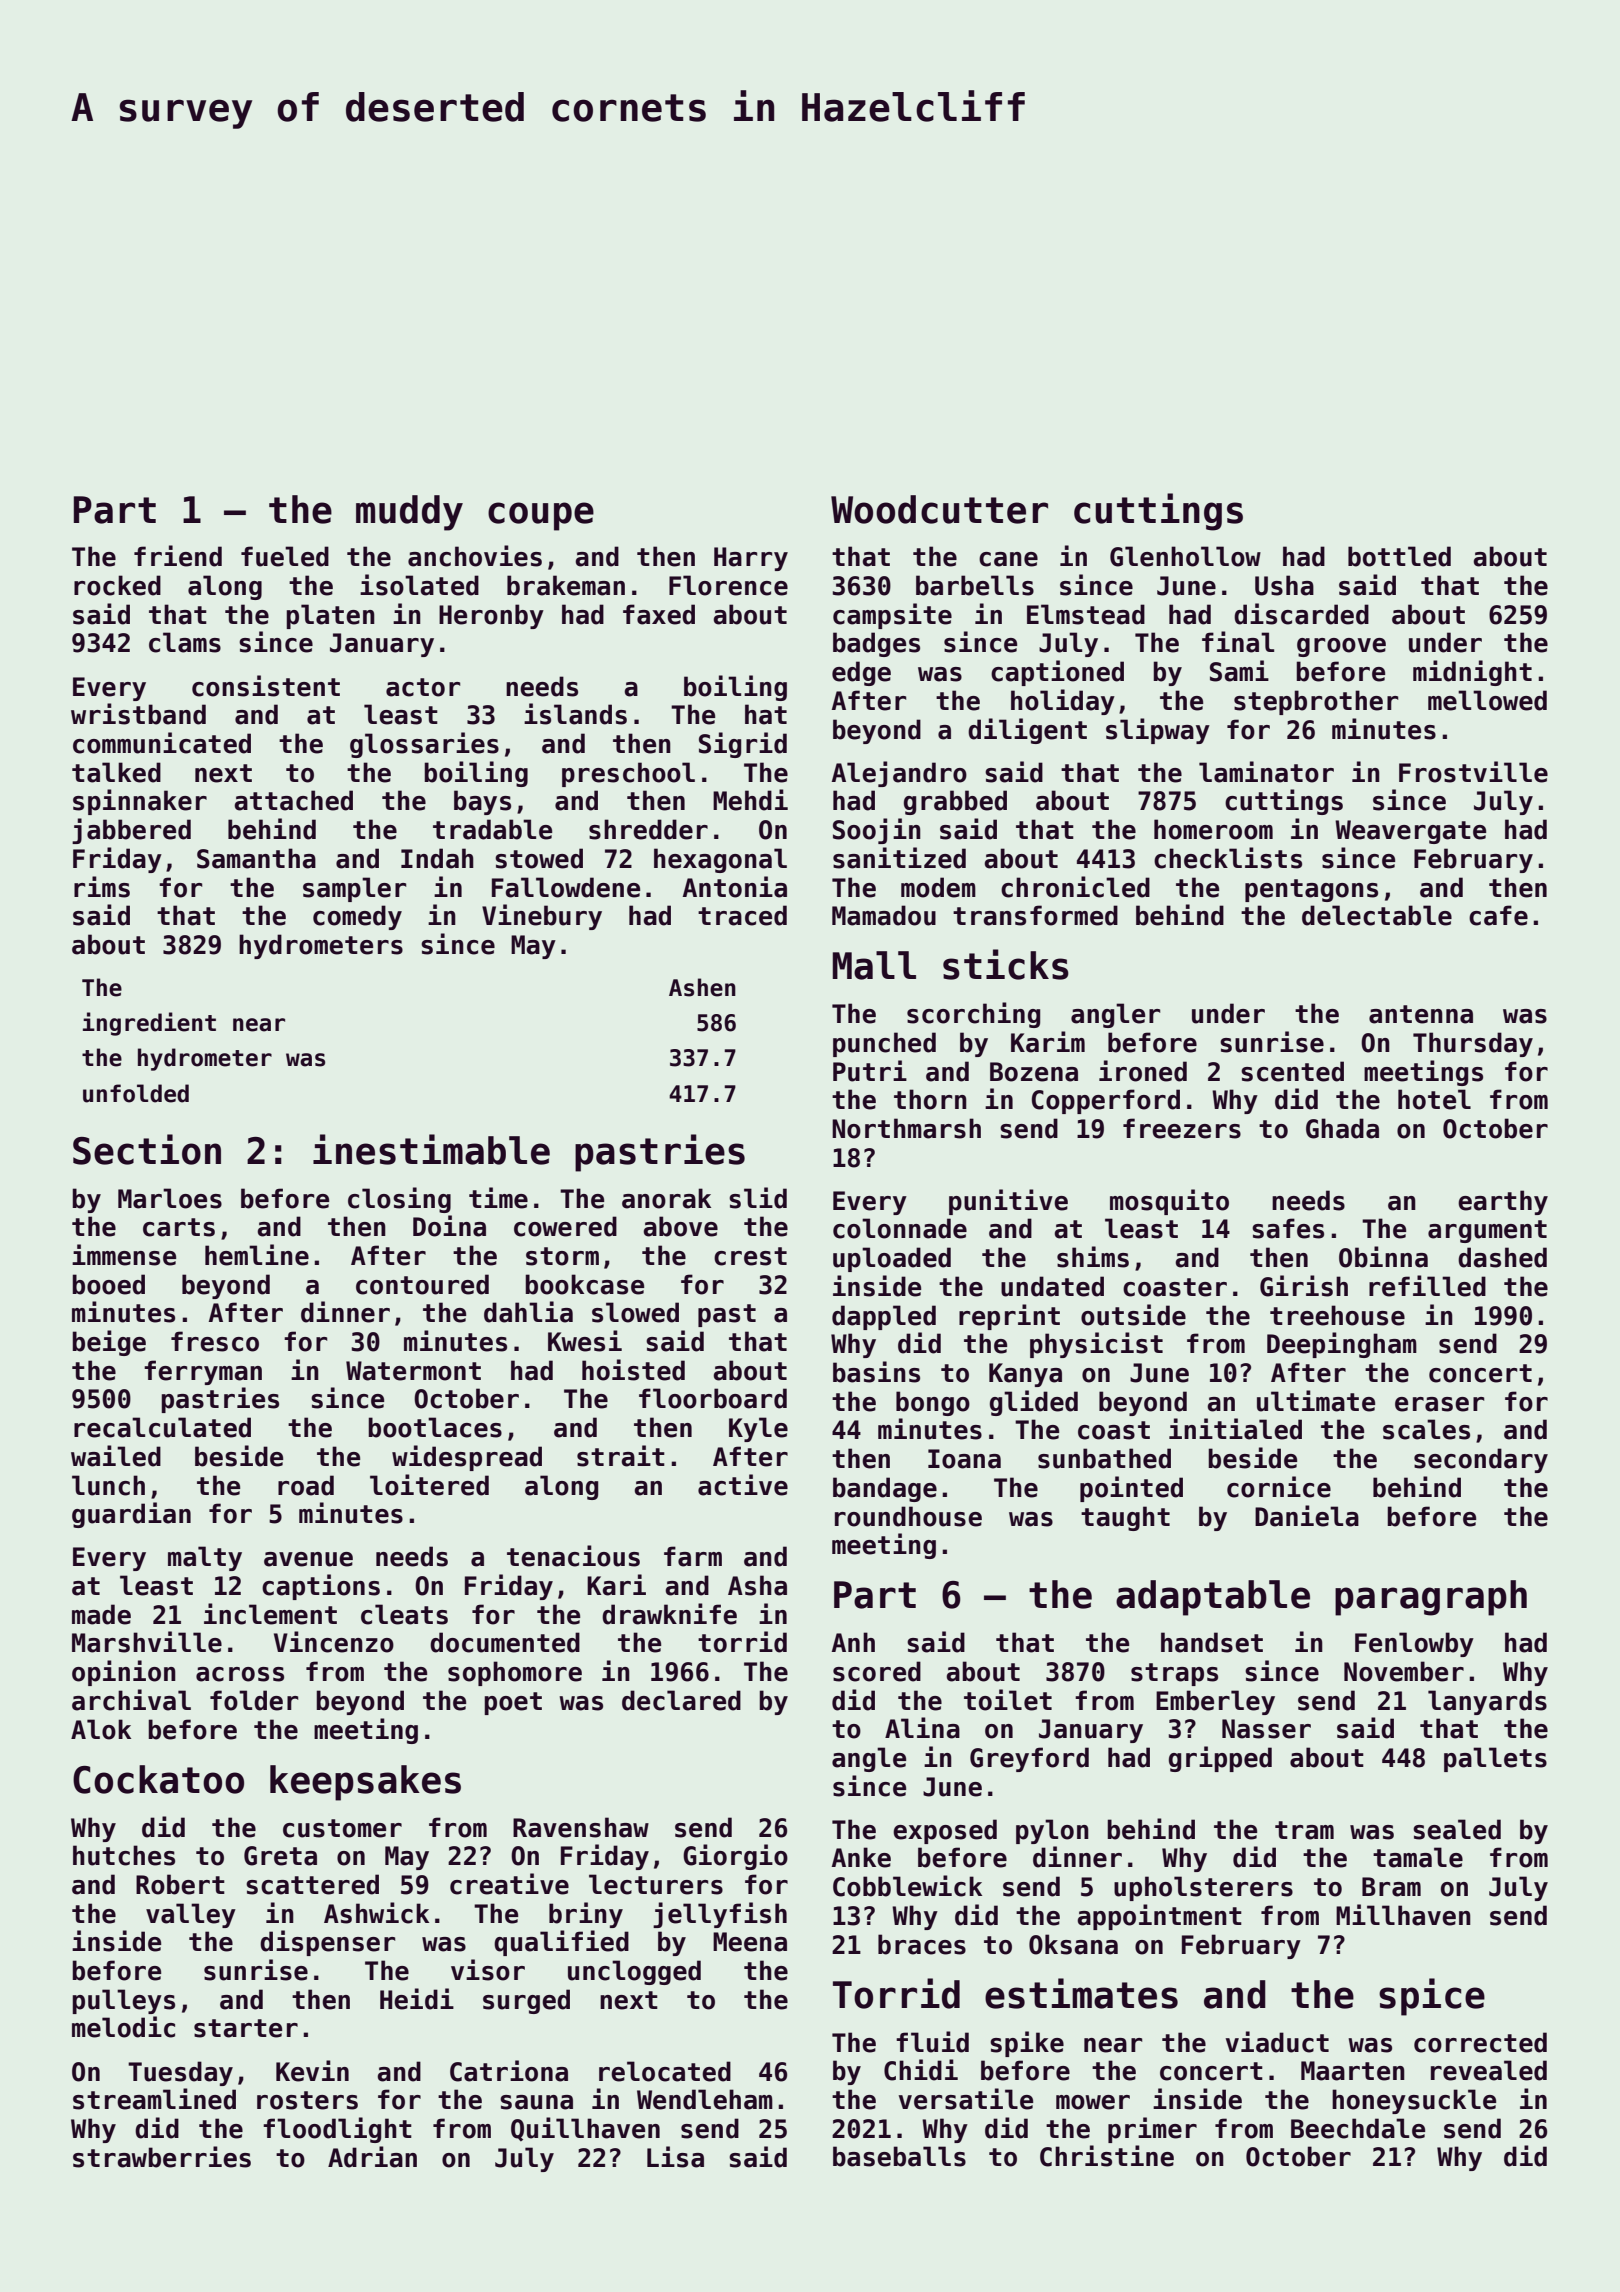 The width and height of the screenshot is (1620, 2292). What do you see at coordinates (922, 1728) in the screenshot?
I see `Alina` at bounding box center [922, 1728].
